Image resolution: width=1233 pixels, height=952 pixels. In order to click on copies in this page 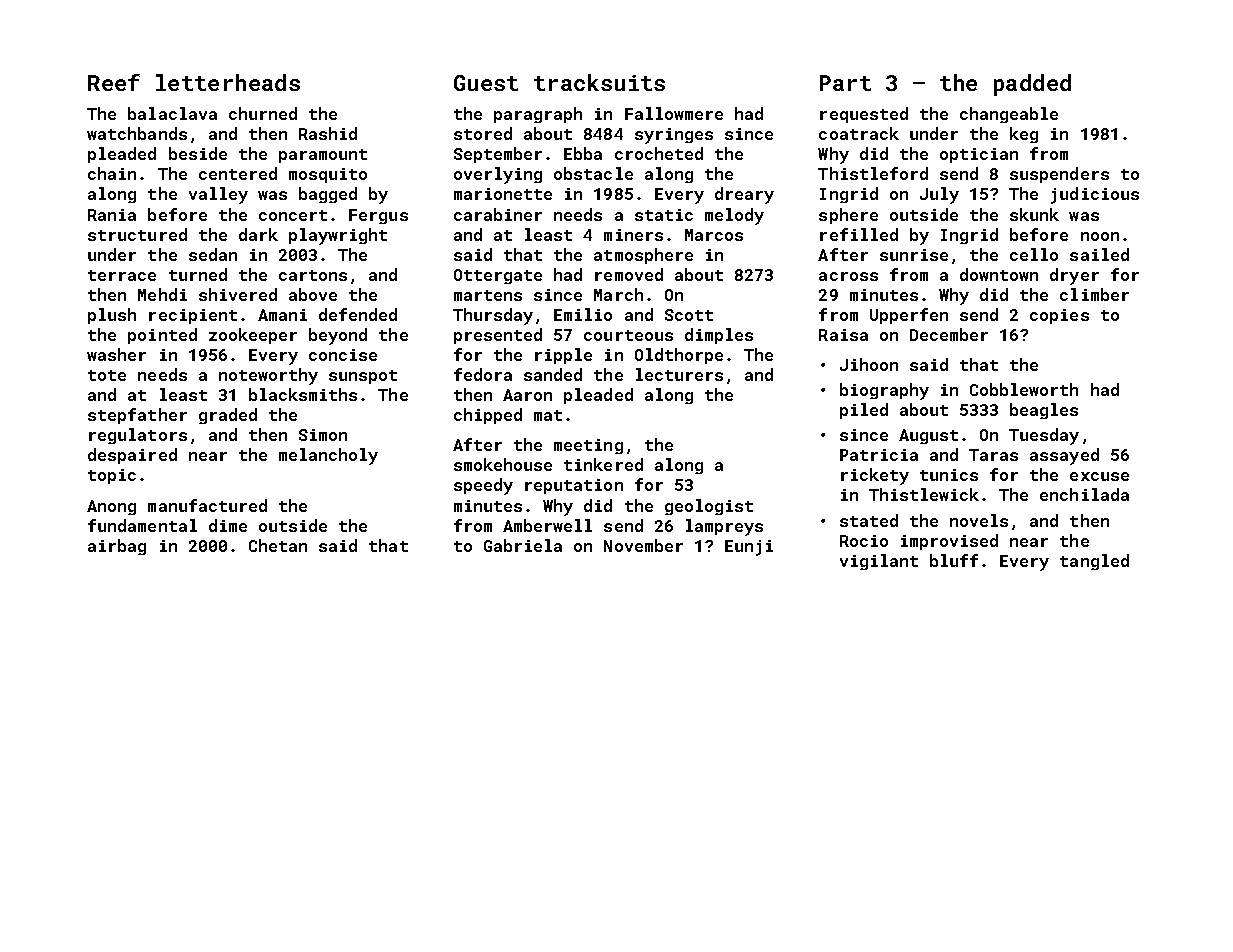, I will do `click(1059, 316)`.
